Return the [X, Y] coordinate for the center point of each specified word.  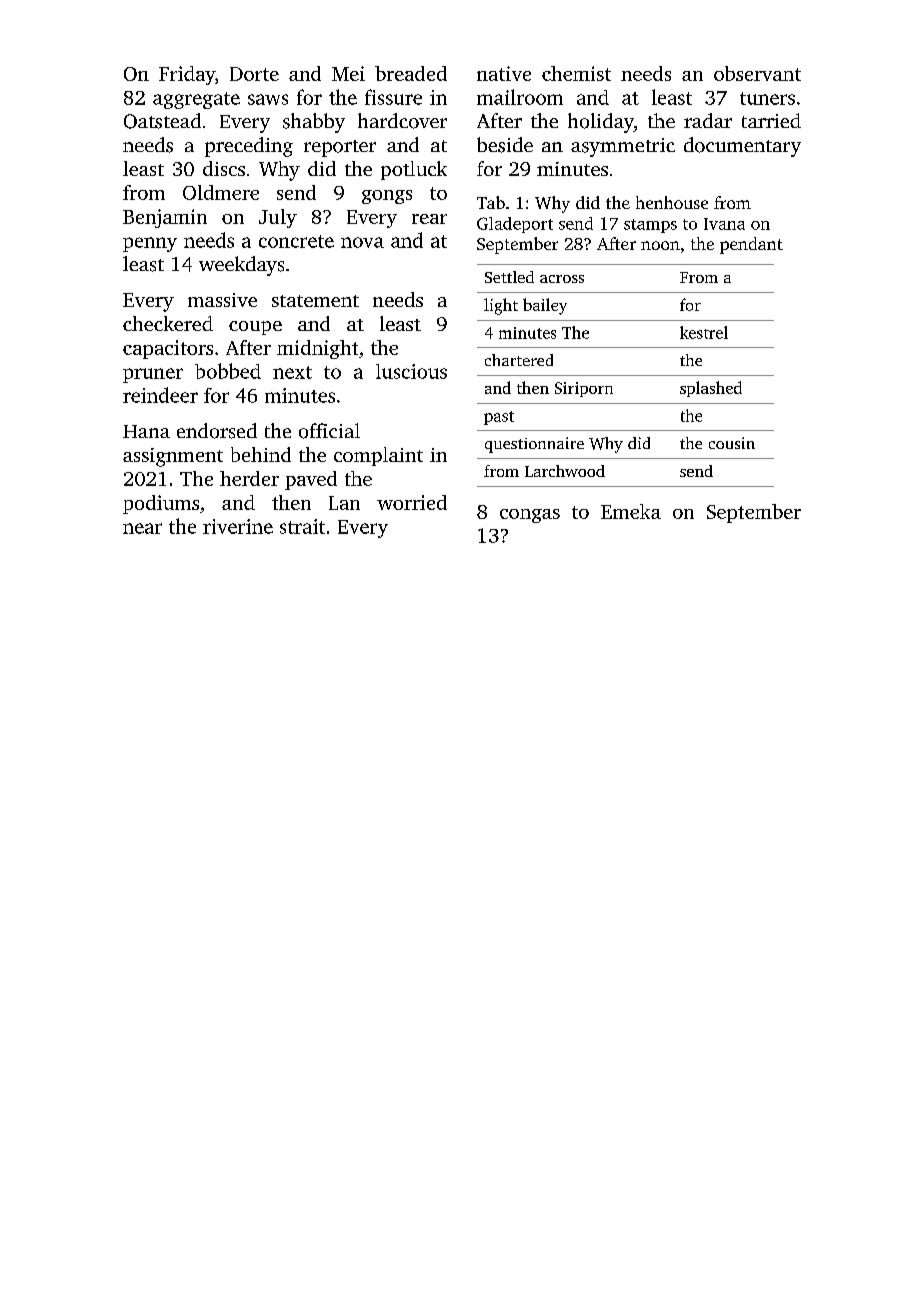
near [142, 528]
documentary [742, 147]
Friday [187, 75]
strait [302, 526]
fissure [393, 97]
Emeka [631, 511]
